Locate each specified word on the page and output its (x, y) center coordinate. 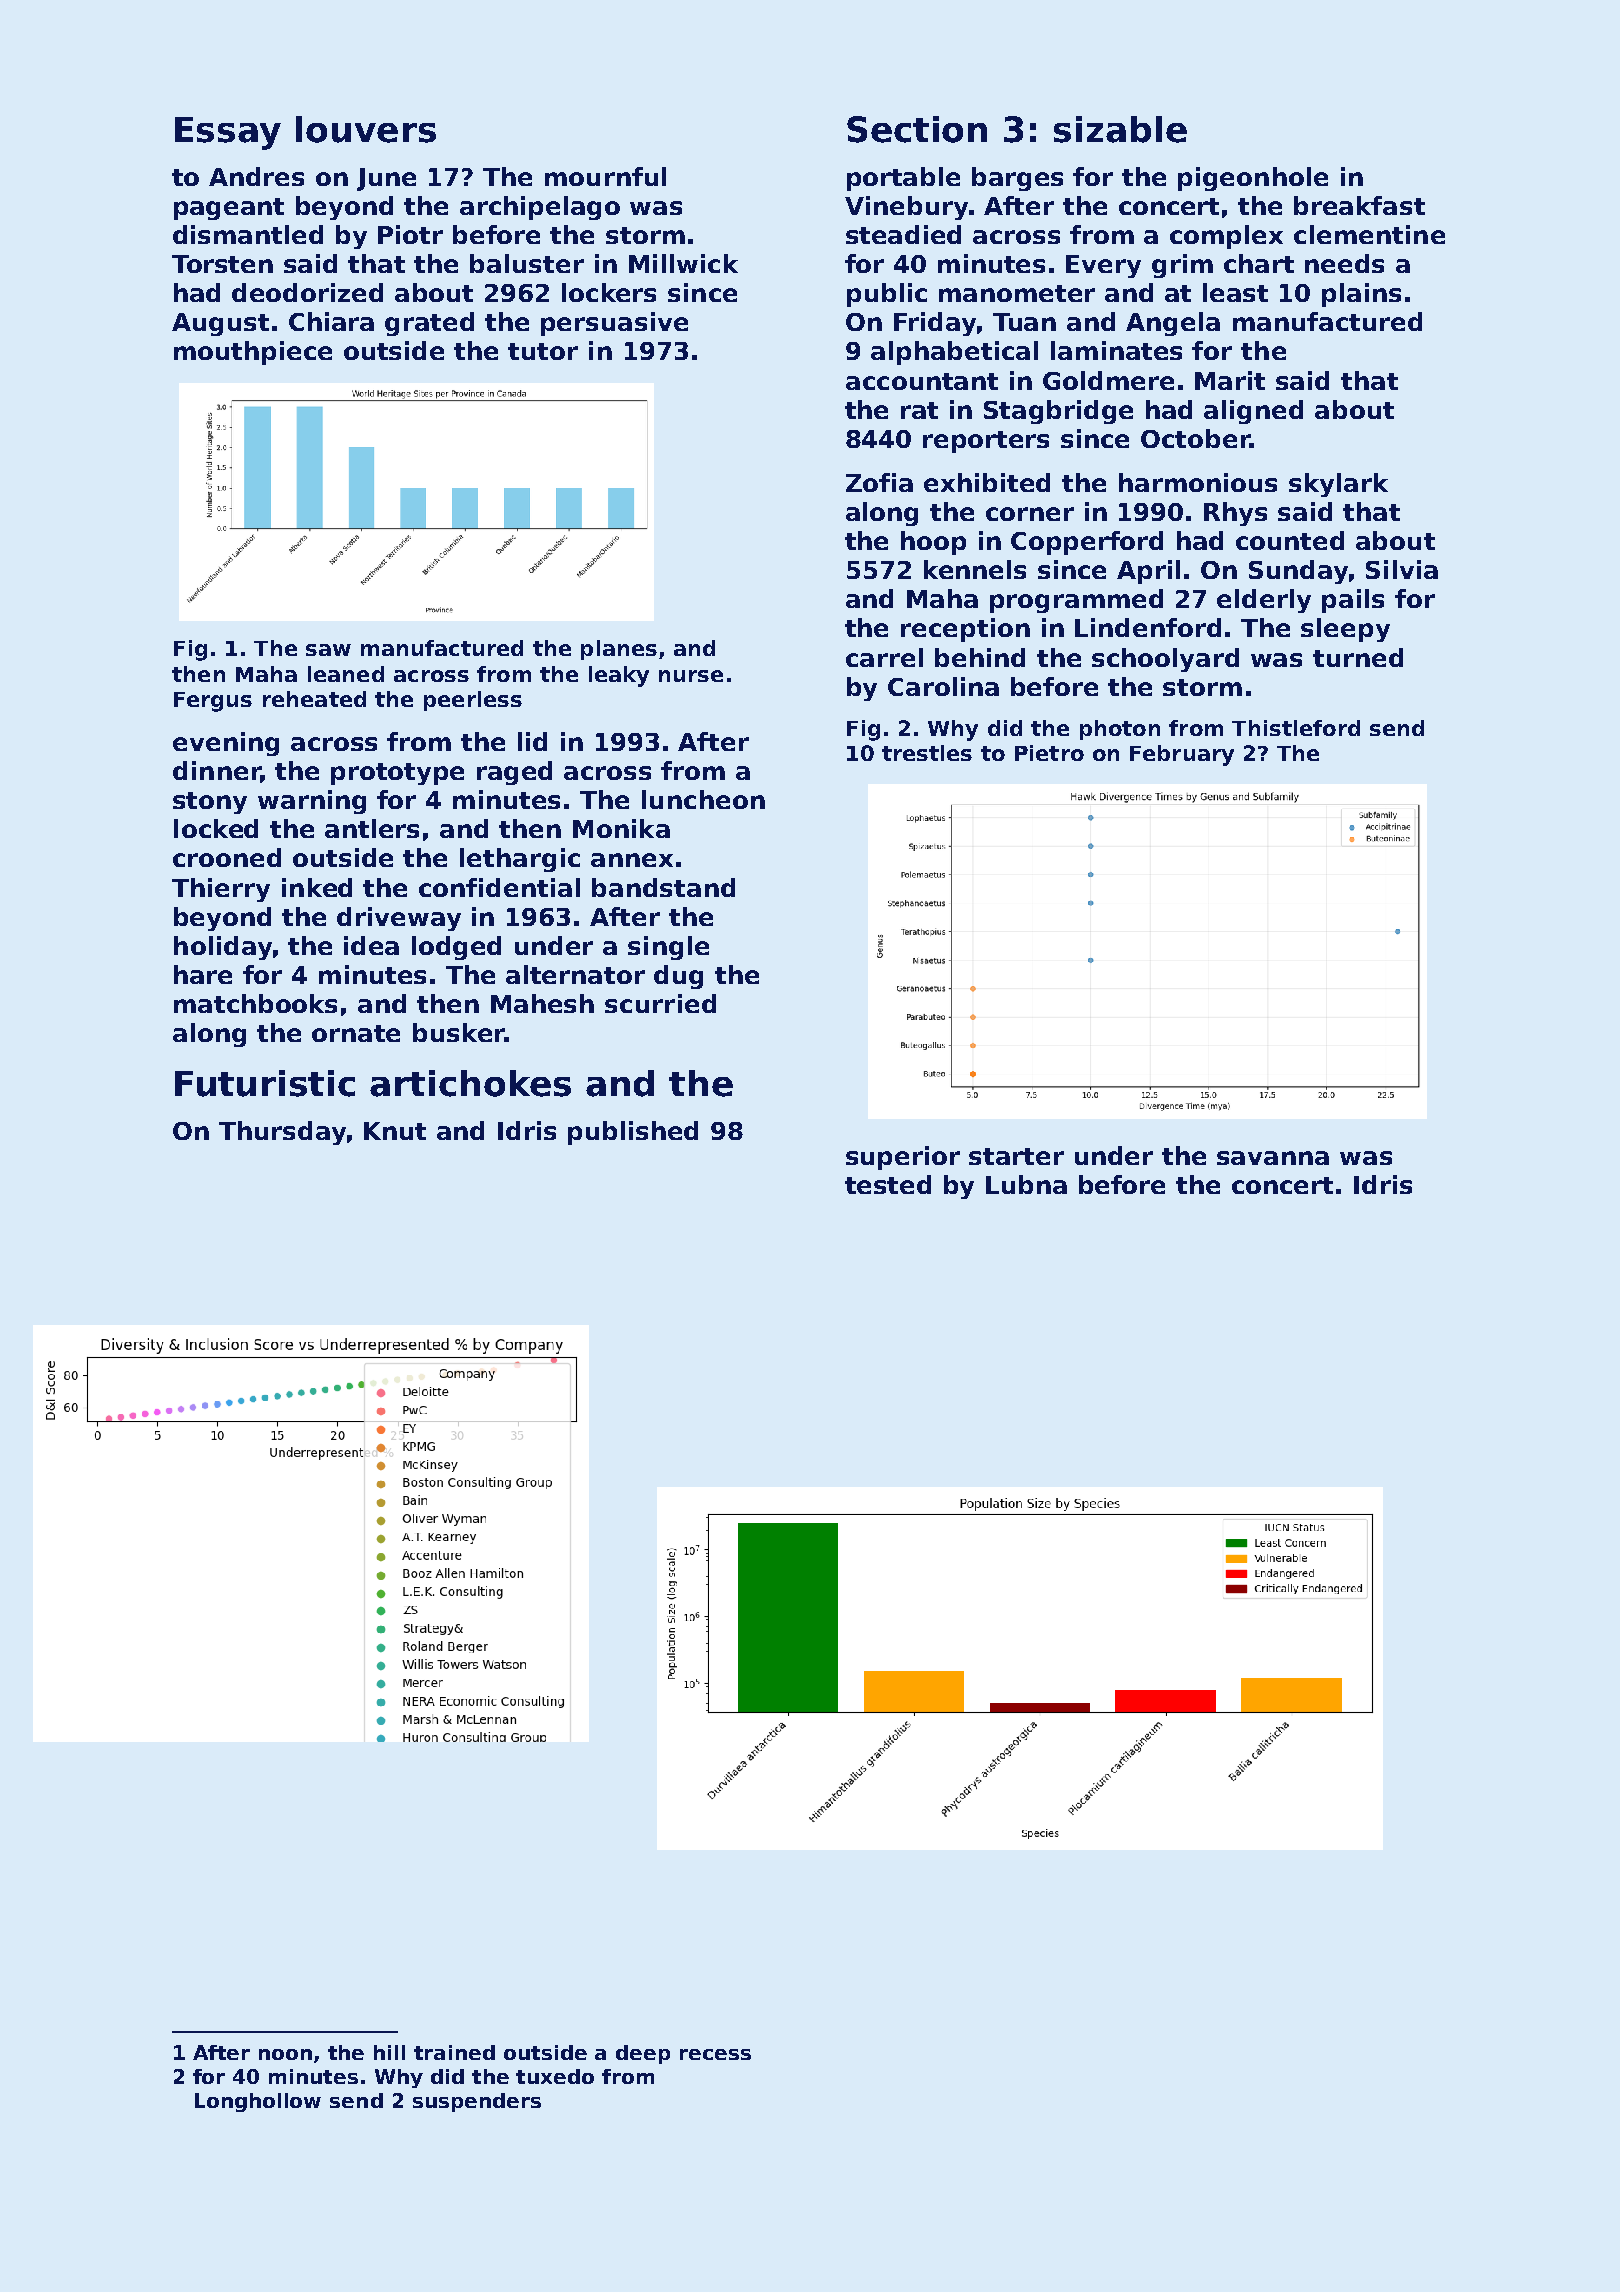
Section (917, 129)
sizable (1120, 129)
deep (643, 2054)
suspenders (477, 2102)
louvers (366, 129)
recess (715, 2054)
